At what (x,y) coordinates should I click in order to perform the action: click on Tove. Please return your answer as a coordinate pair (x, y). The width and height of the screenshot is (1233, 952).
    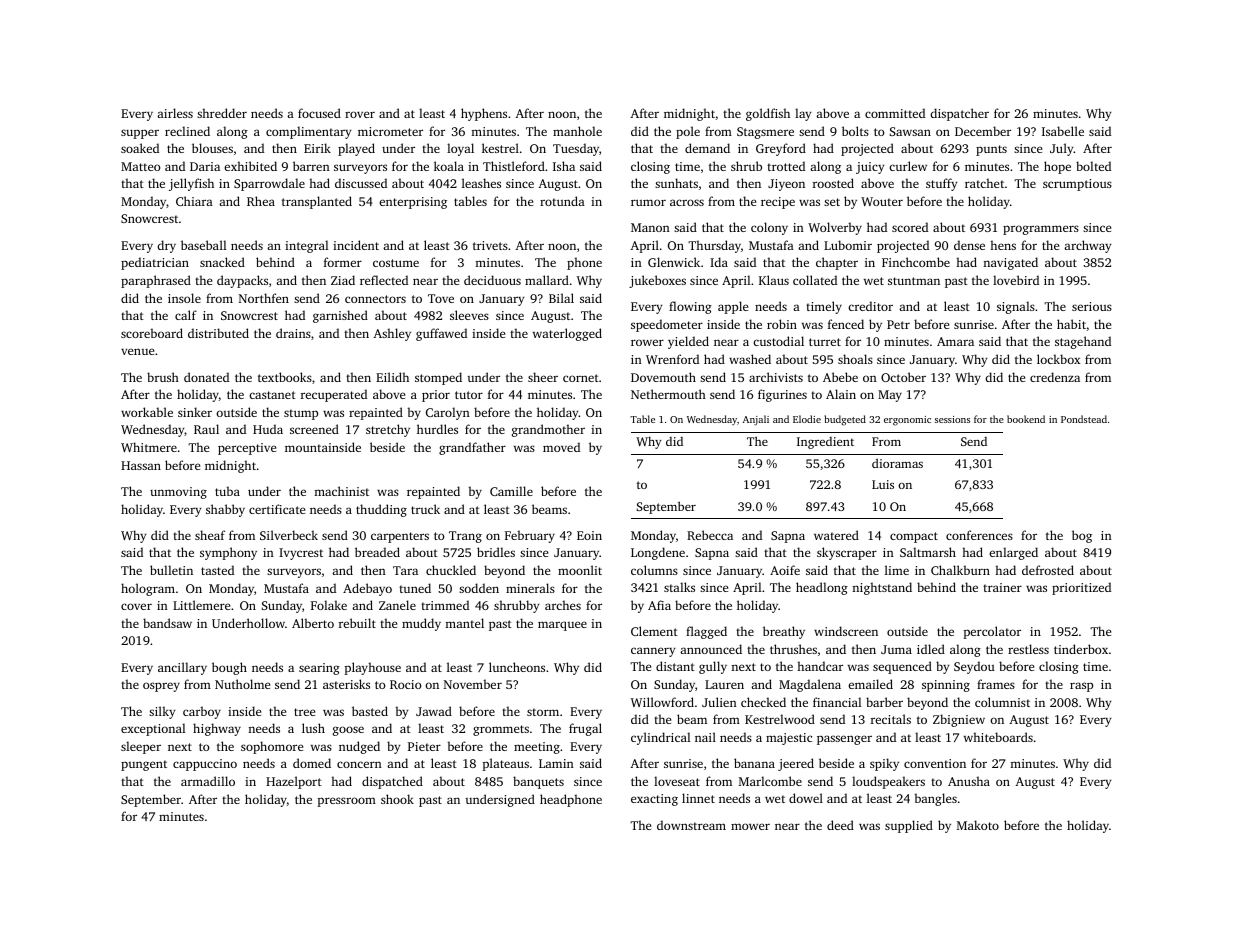
    Looking at the image, I should click on (441, 298).
